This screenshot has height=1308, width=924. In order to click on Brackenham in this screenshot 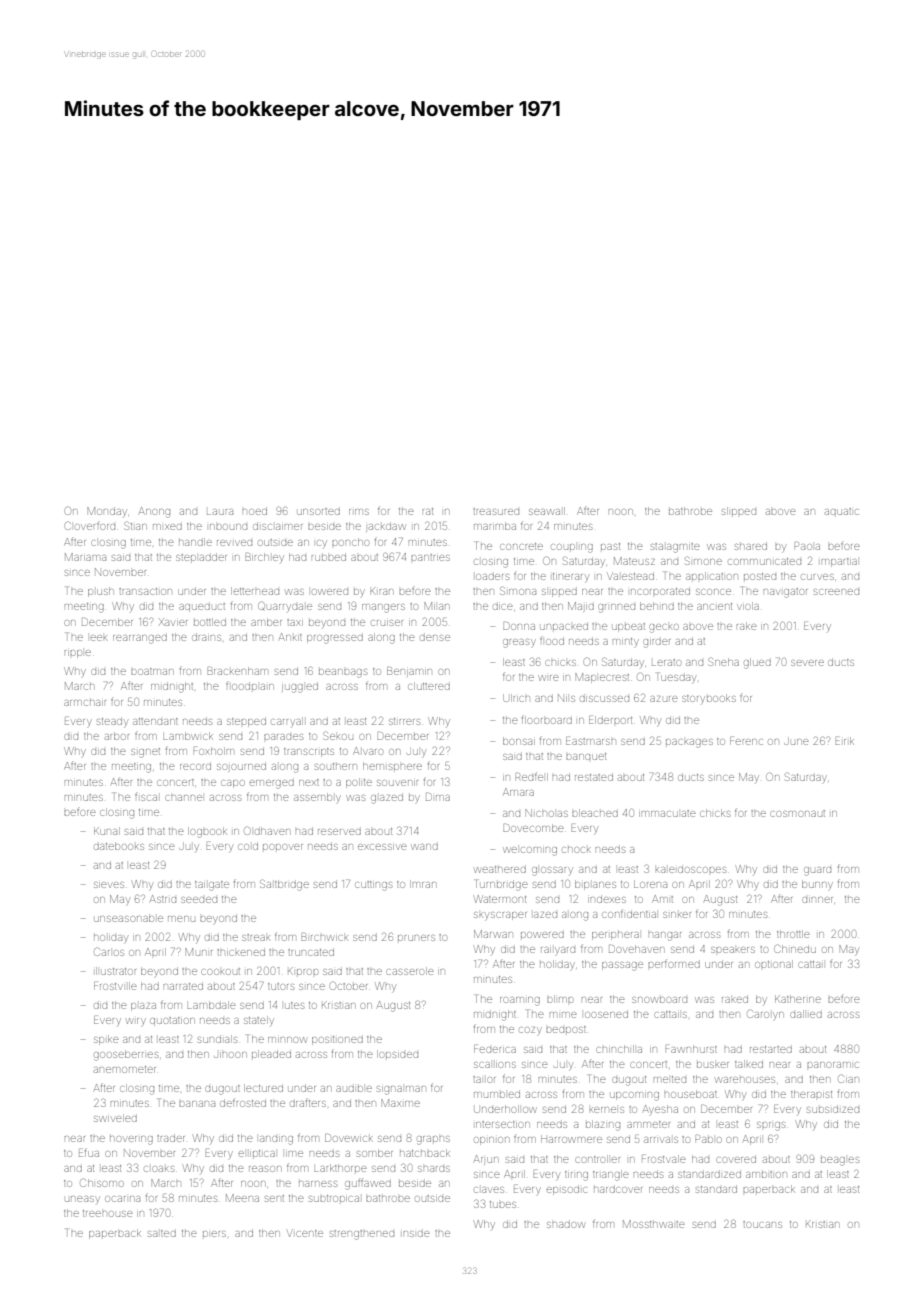, I will do `click(237, 671)`.
